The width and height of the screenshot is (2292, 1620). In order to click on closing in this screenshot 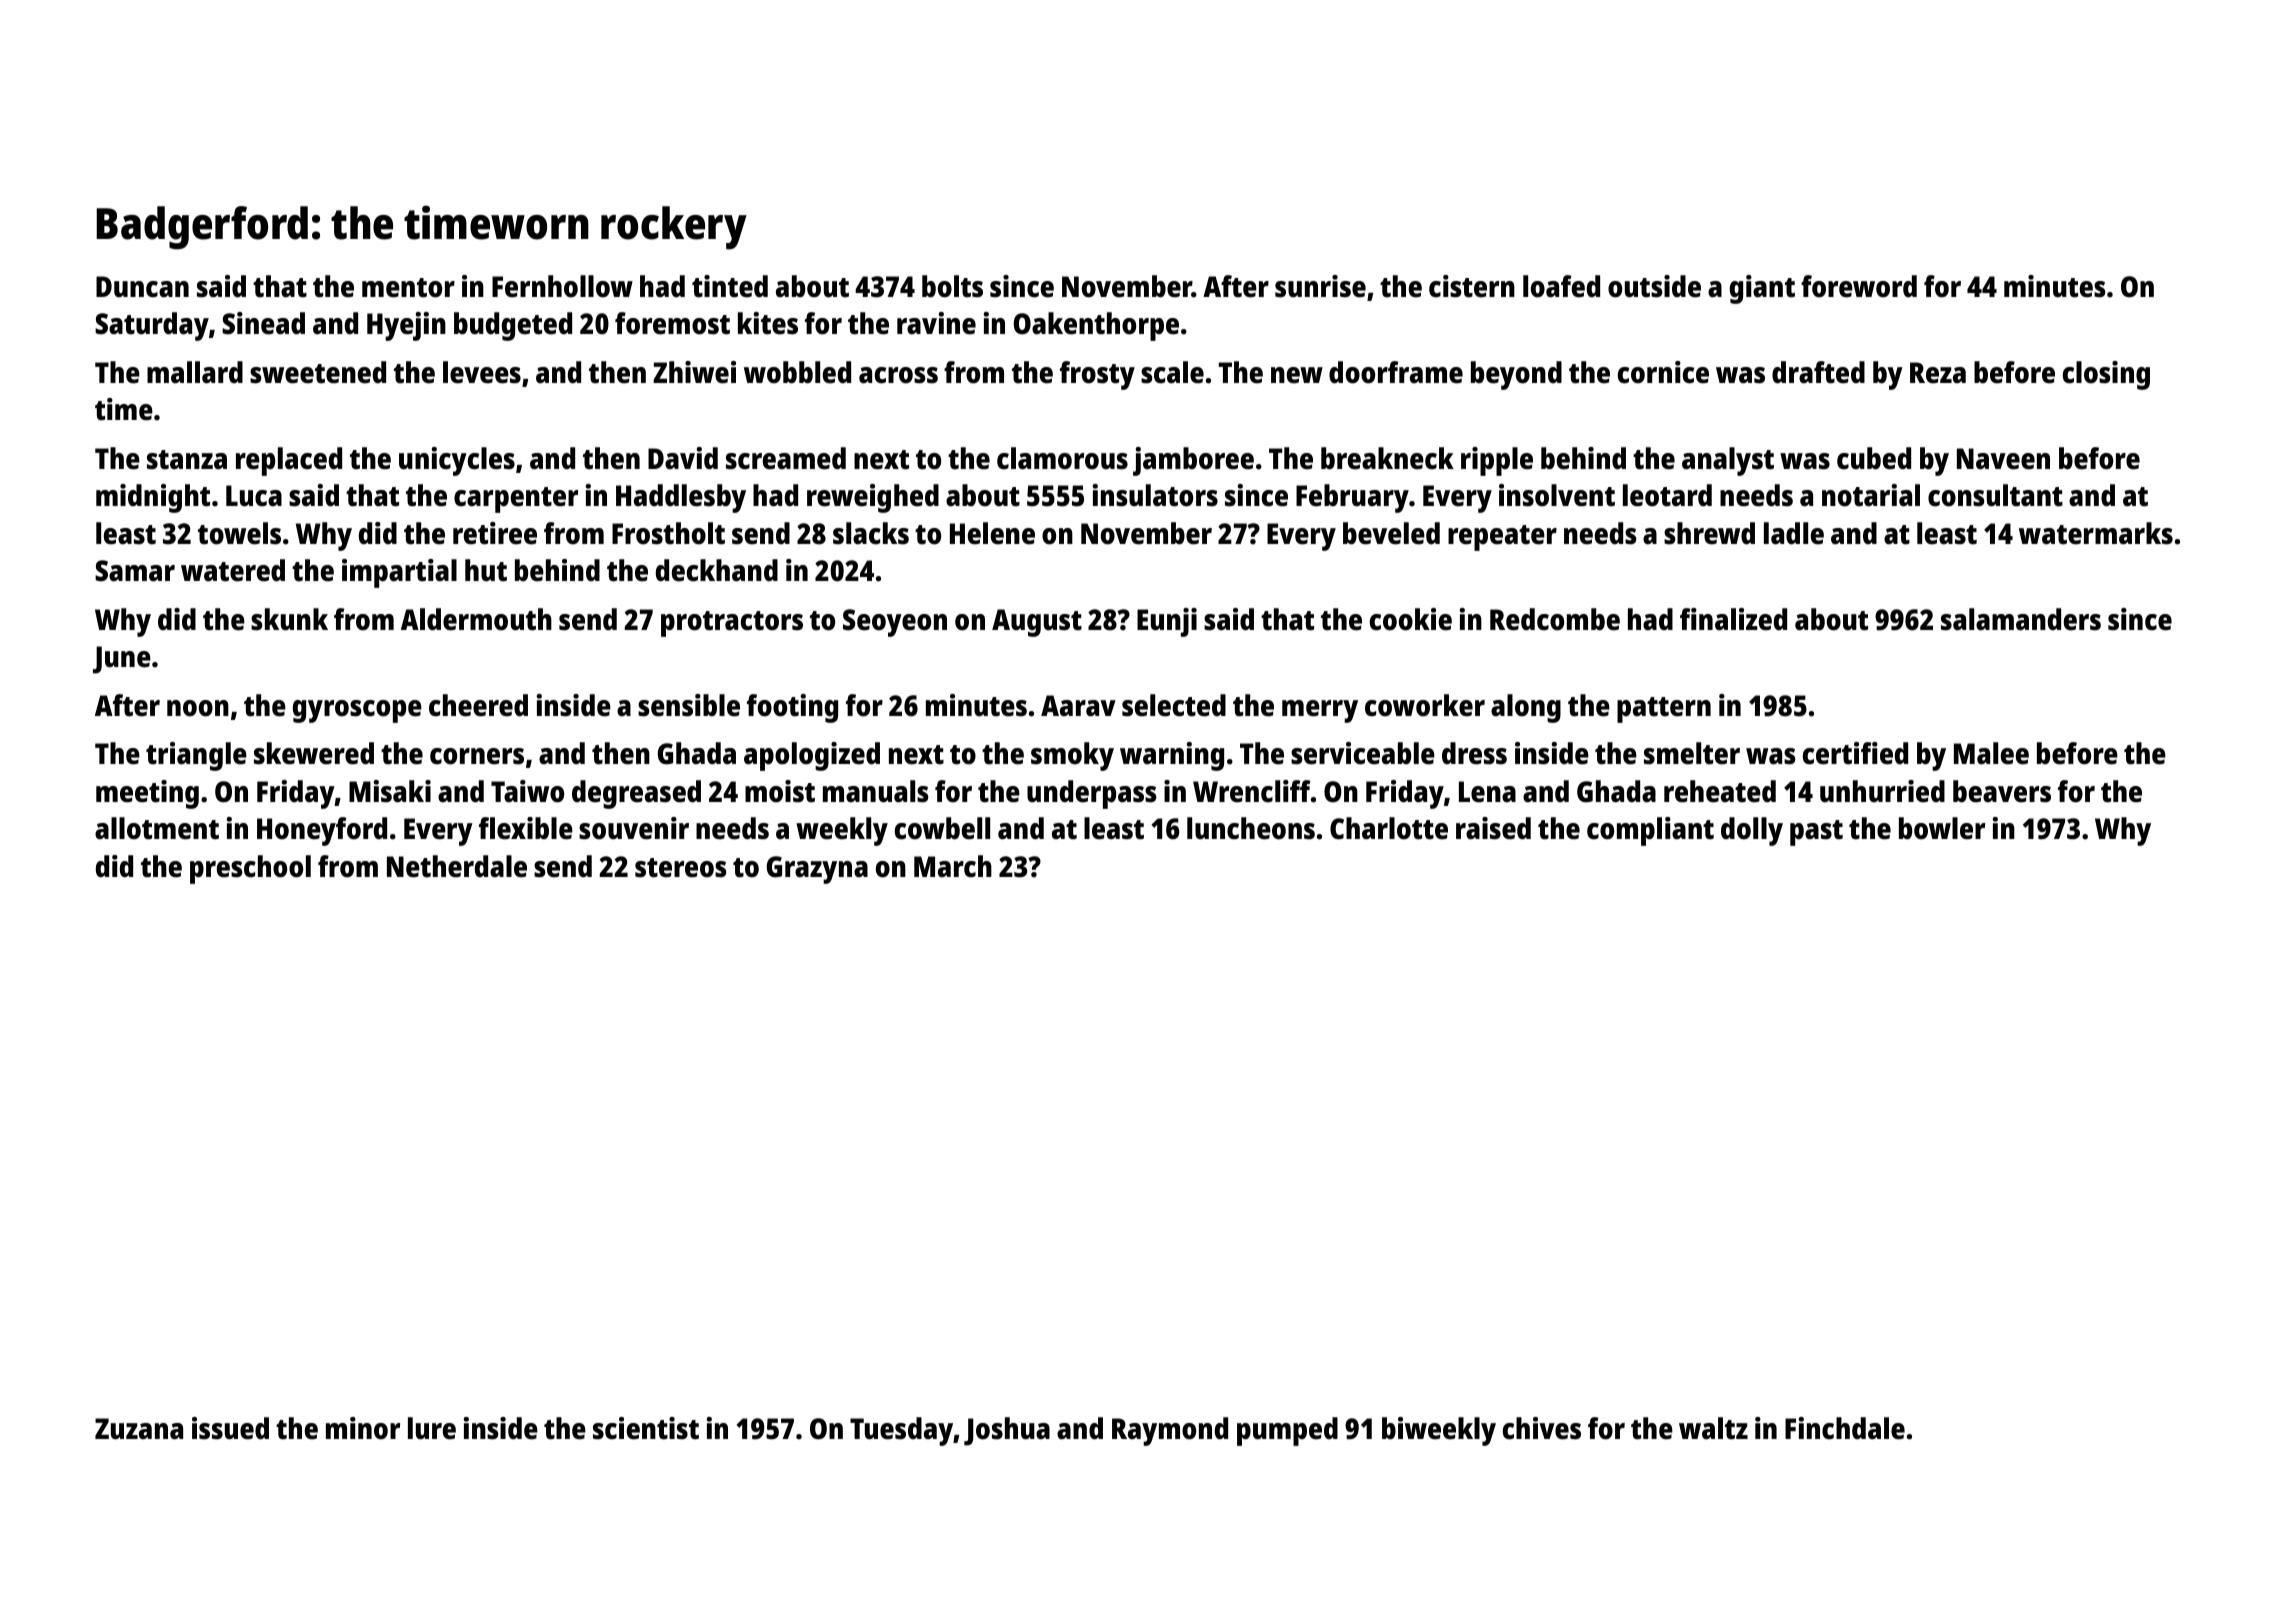, I will do `click(2106, 375)`.
